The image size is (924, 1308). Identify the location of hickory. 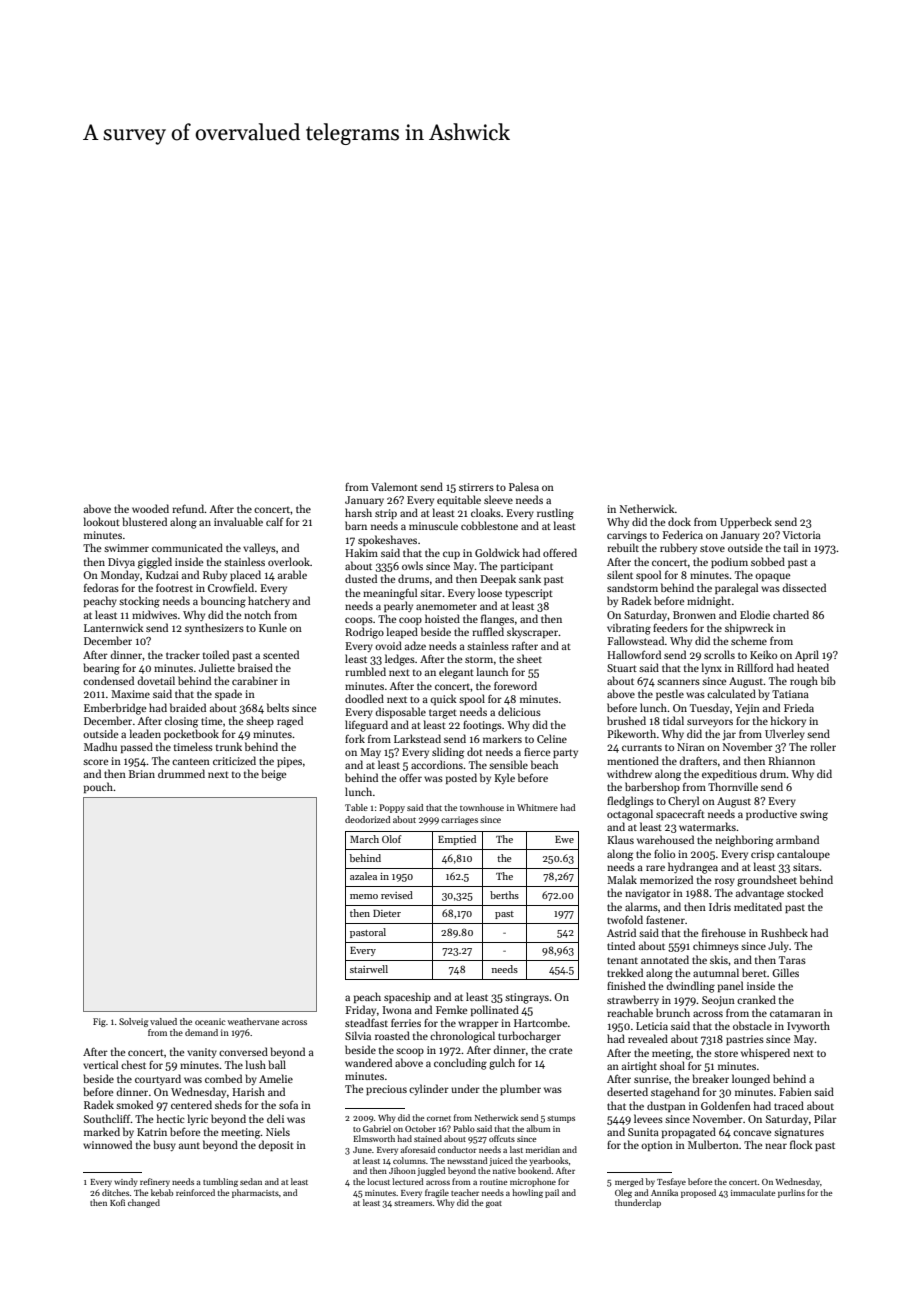
(788, 721).
